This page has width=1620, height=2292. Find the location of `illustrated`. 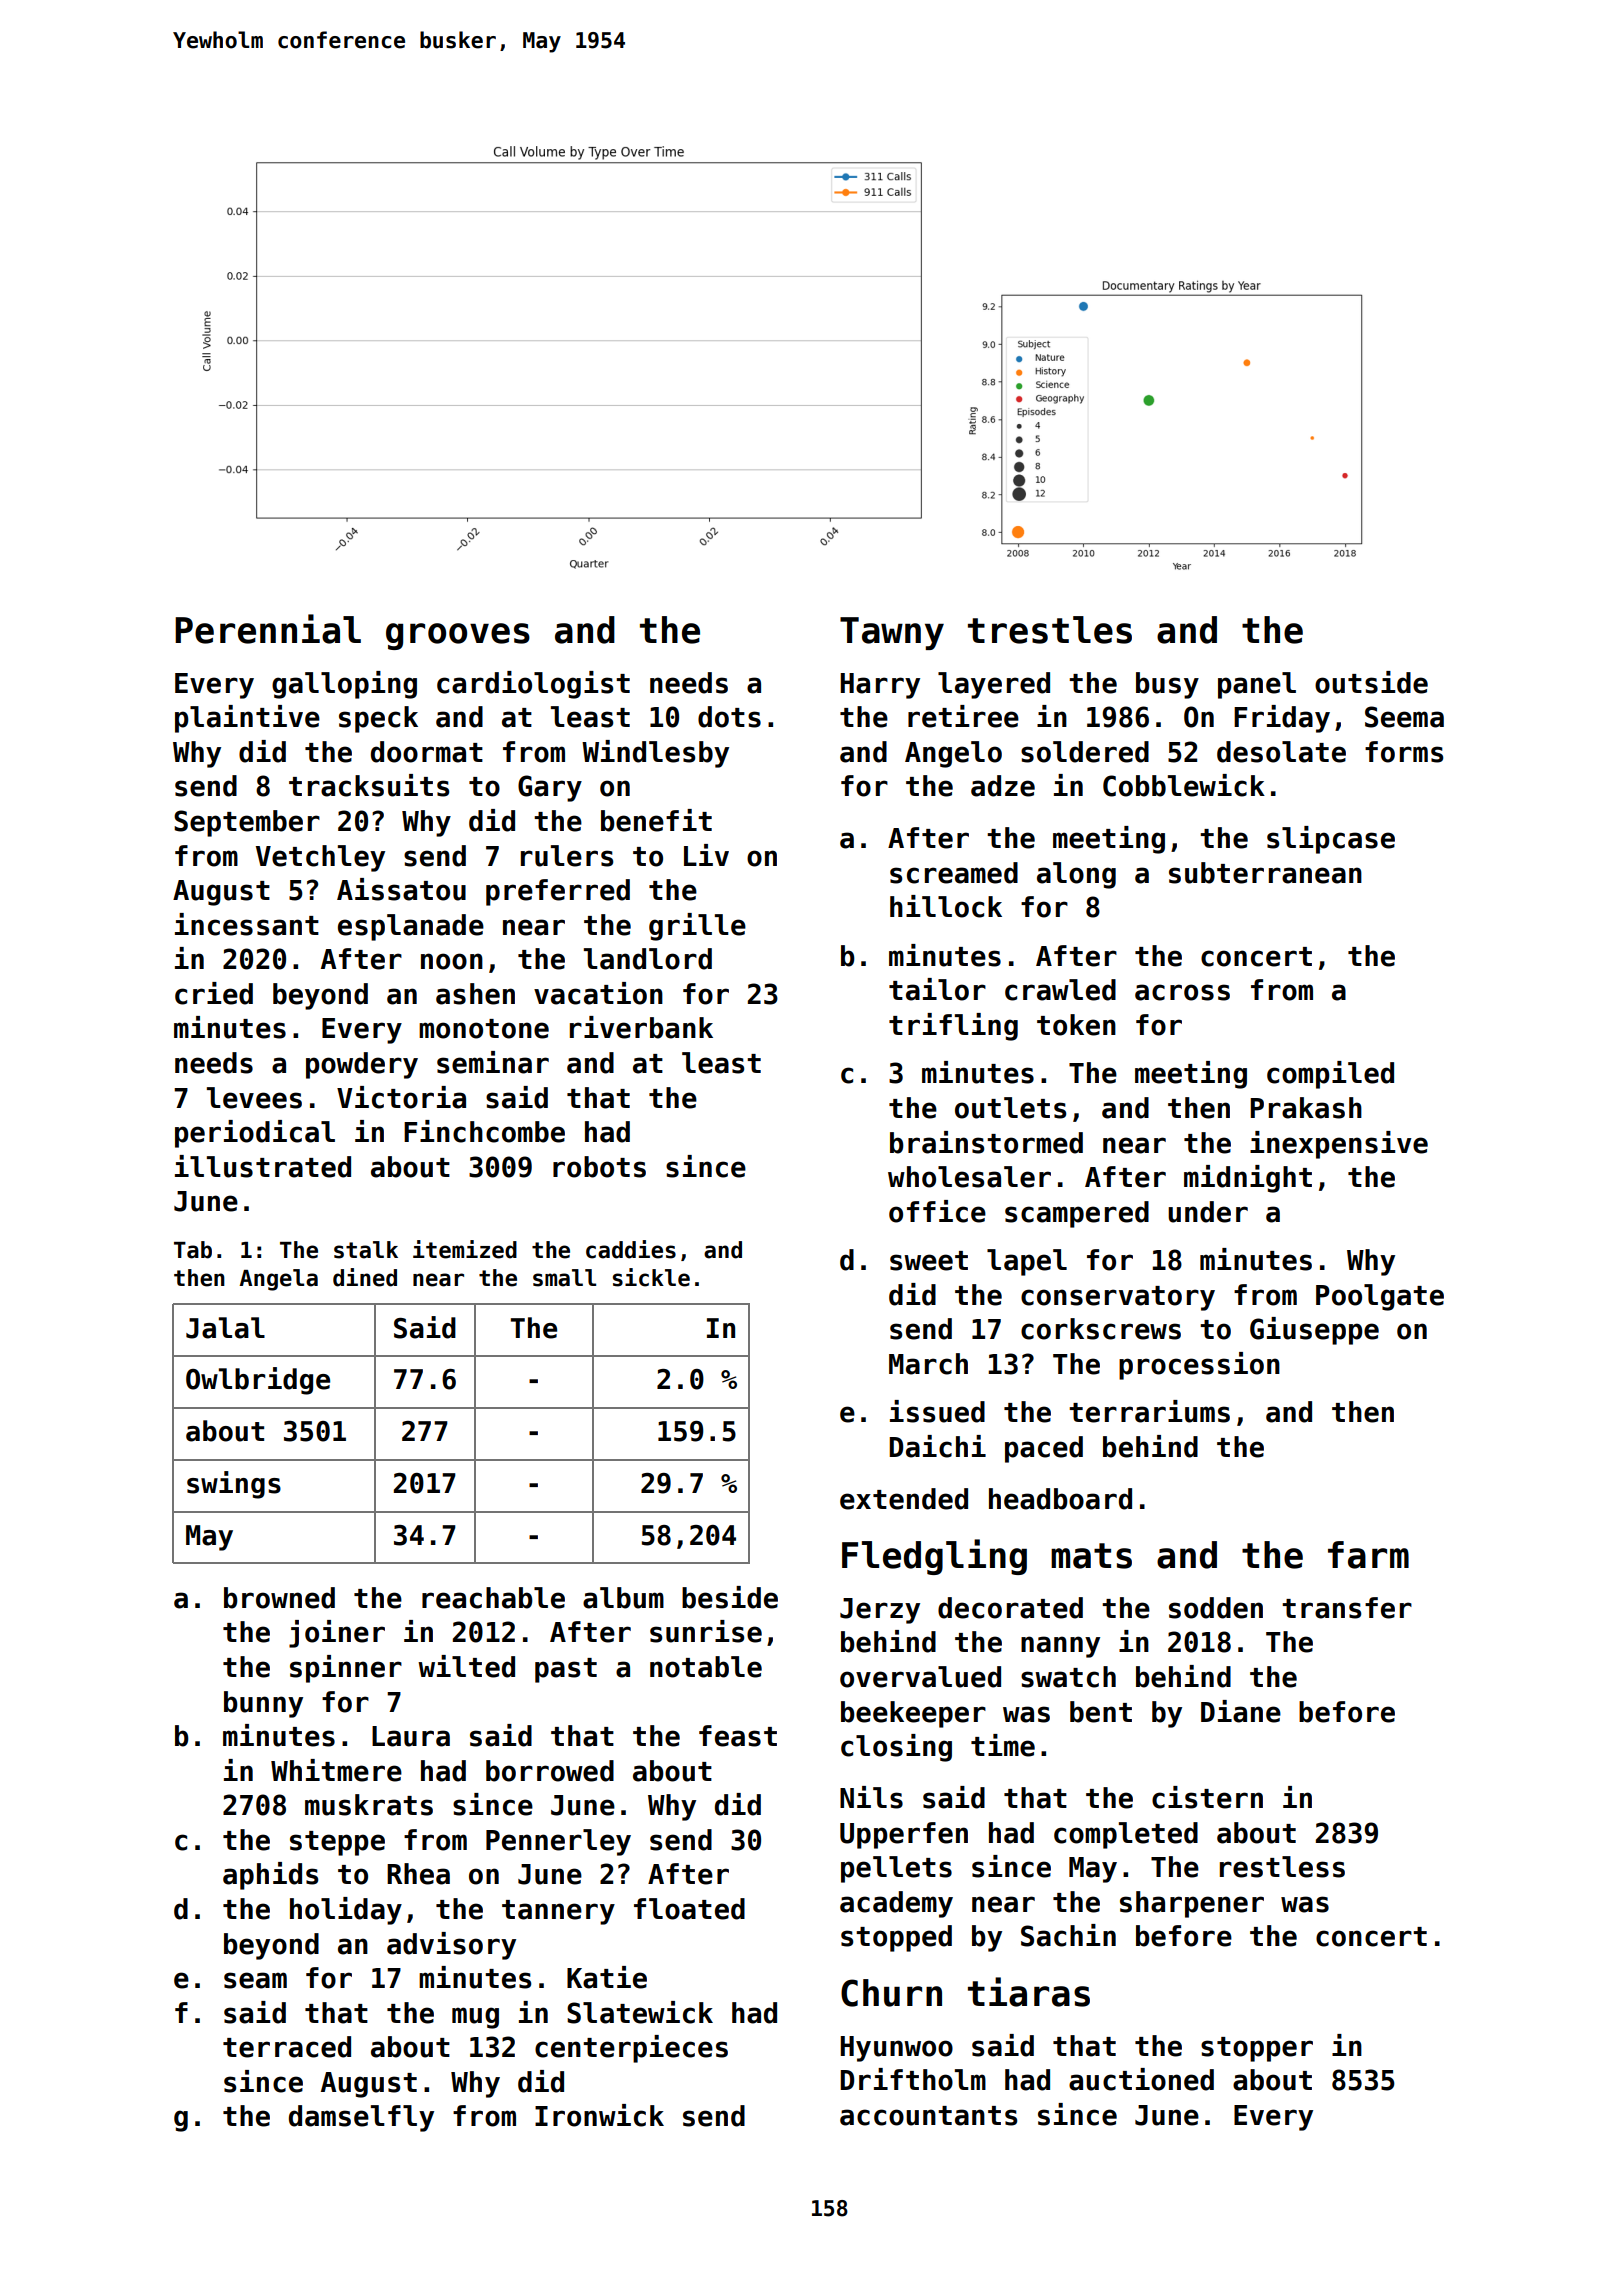

illustrated is located at coordinates (263, 1166).
